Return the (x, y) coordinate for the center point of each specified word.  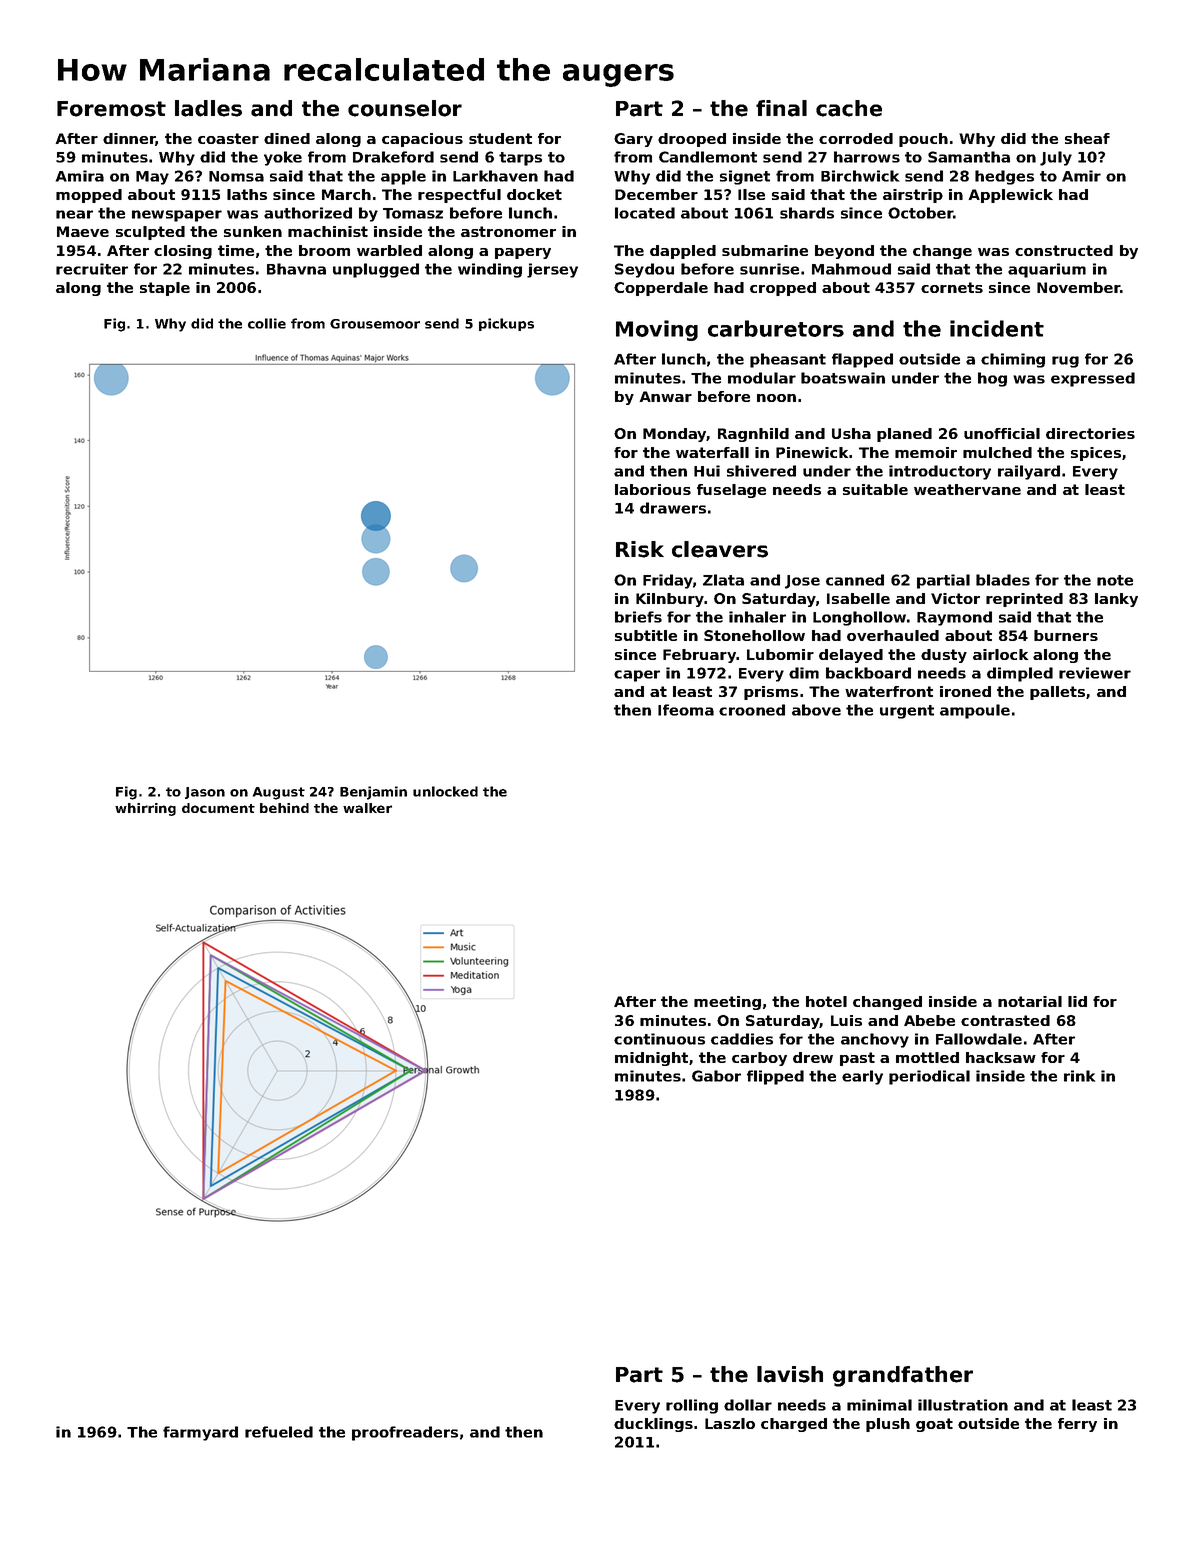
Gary (633, 140)
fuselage (731, 491)
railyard (1029, 472)
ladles (208, 108)
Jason (205, 793)
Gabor (716, 1076)
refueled (279, 1432)
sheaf (1087, 138)
